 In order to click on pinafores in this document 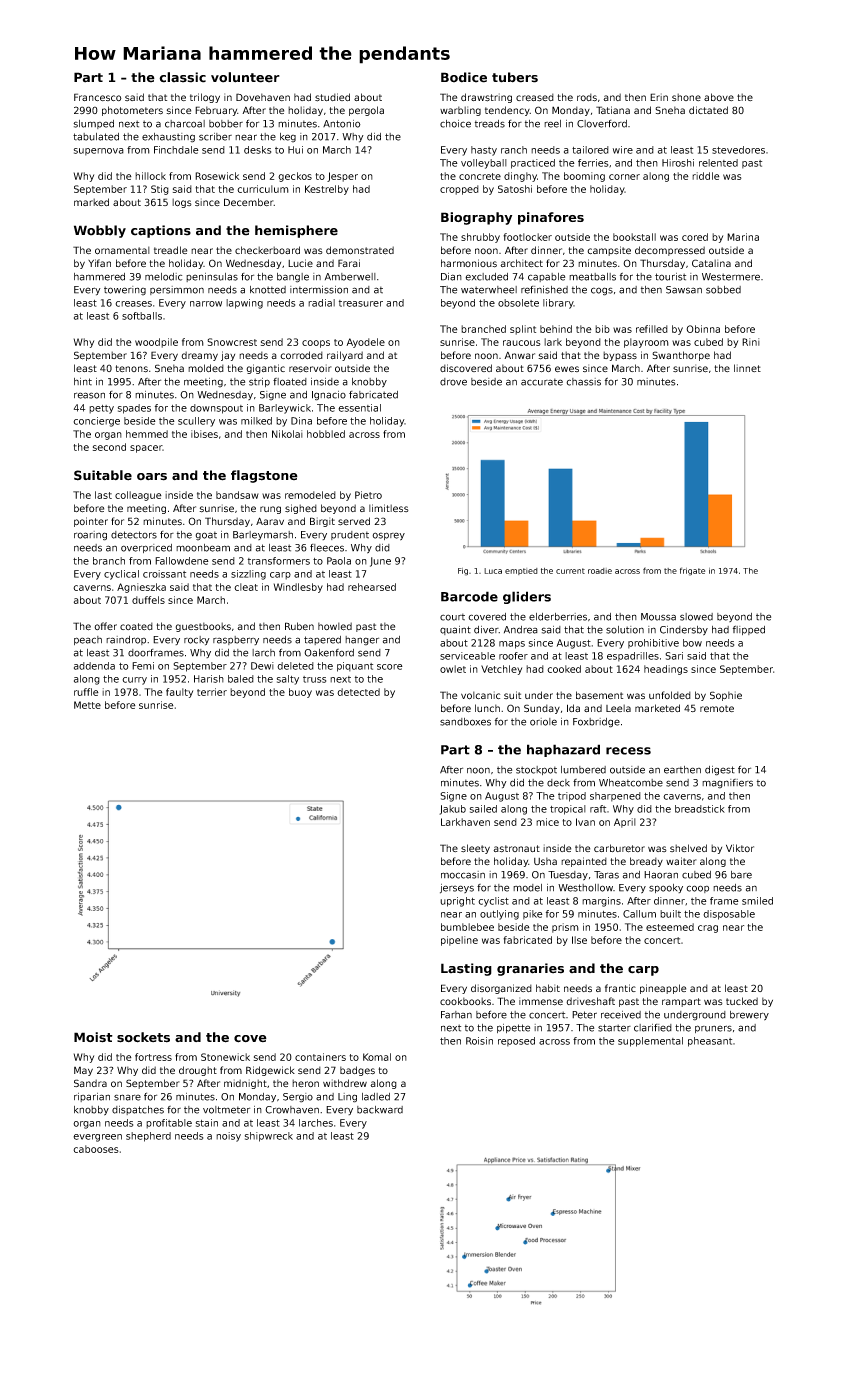, I will do `click(551, 218)`.
